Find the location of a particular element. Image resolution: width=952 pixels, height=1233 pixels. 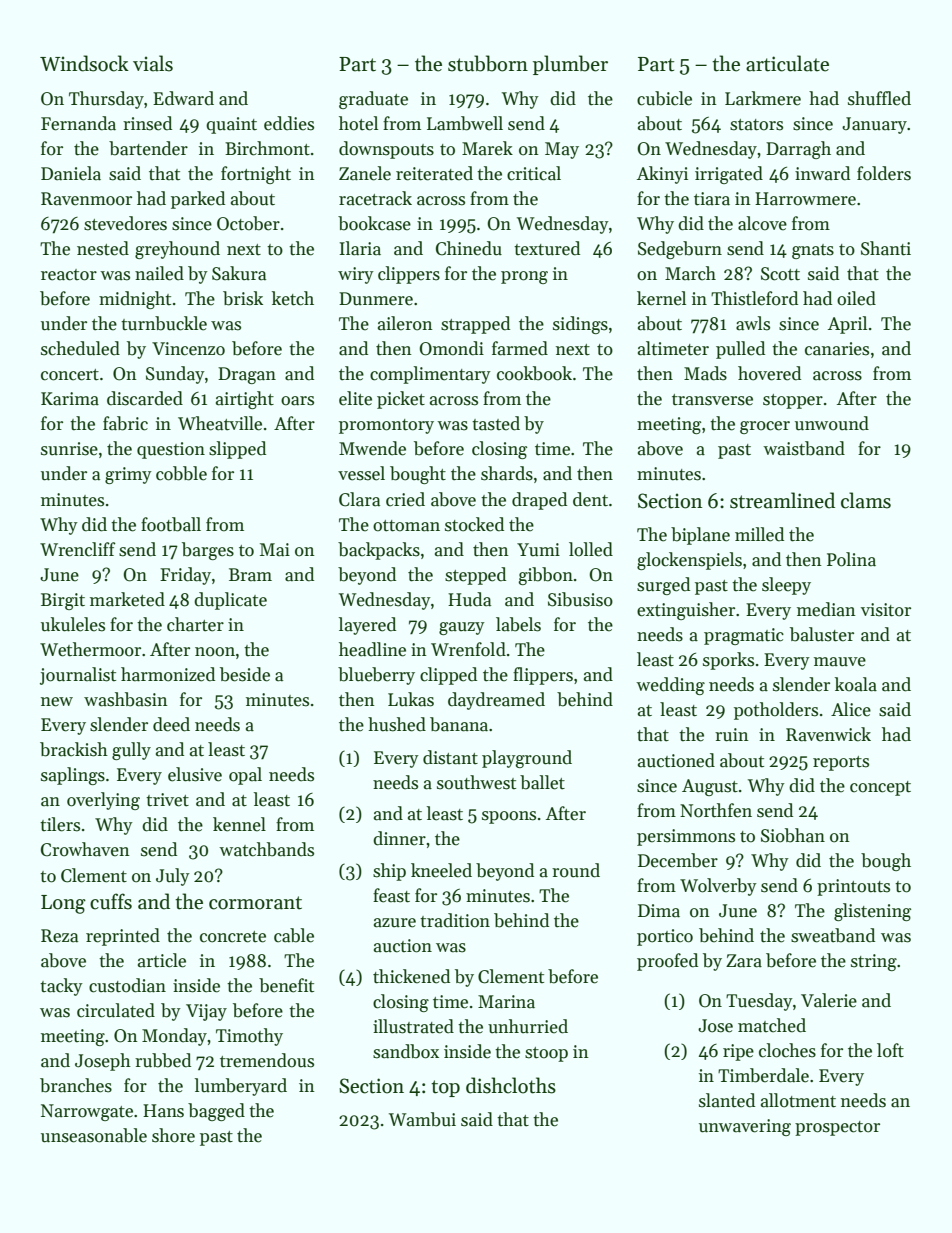

downspouts is located at coordinates (386, 150).
